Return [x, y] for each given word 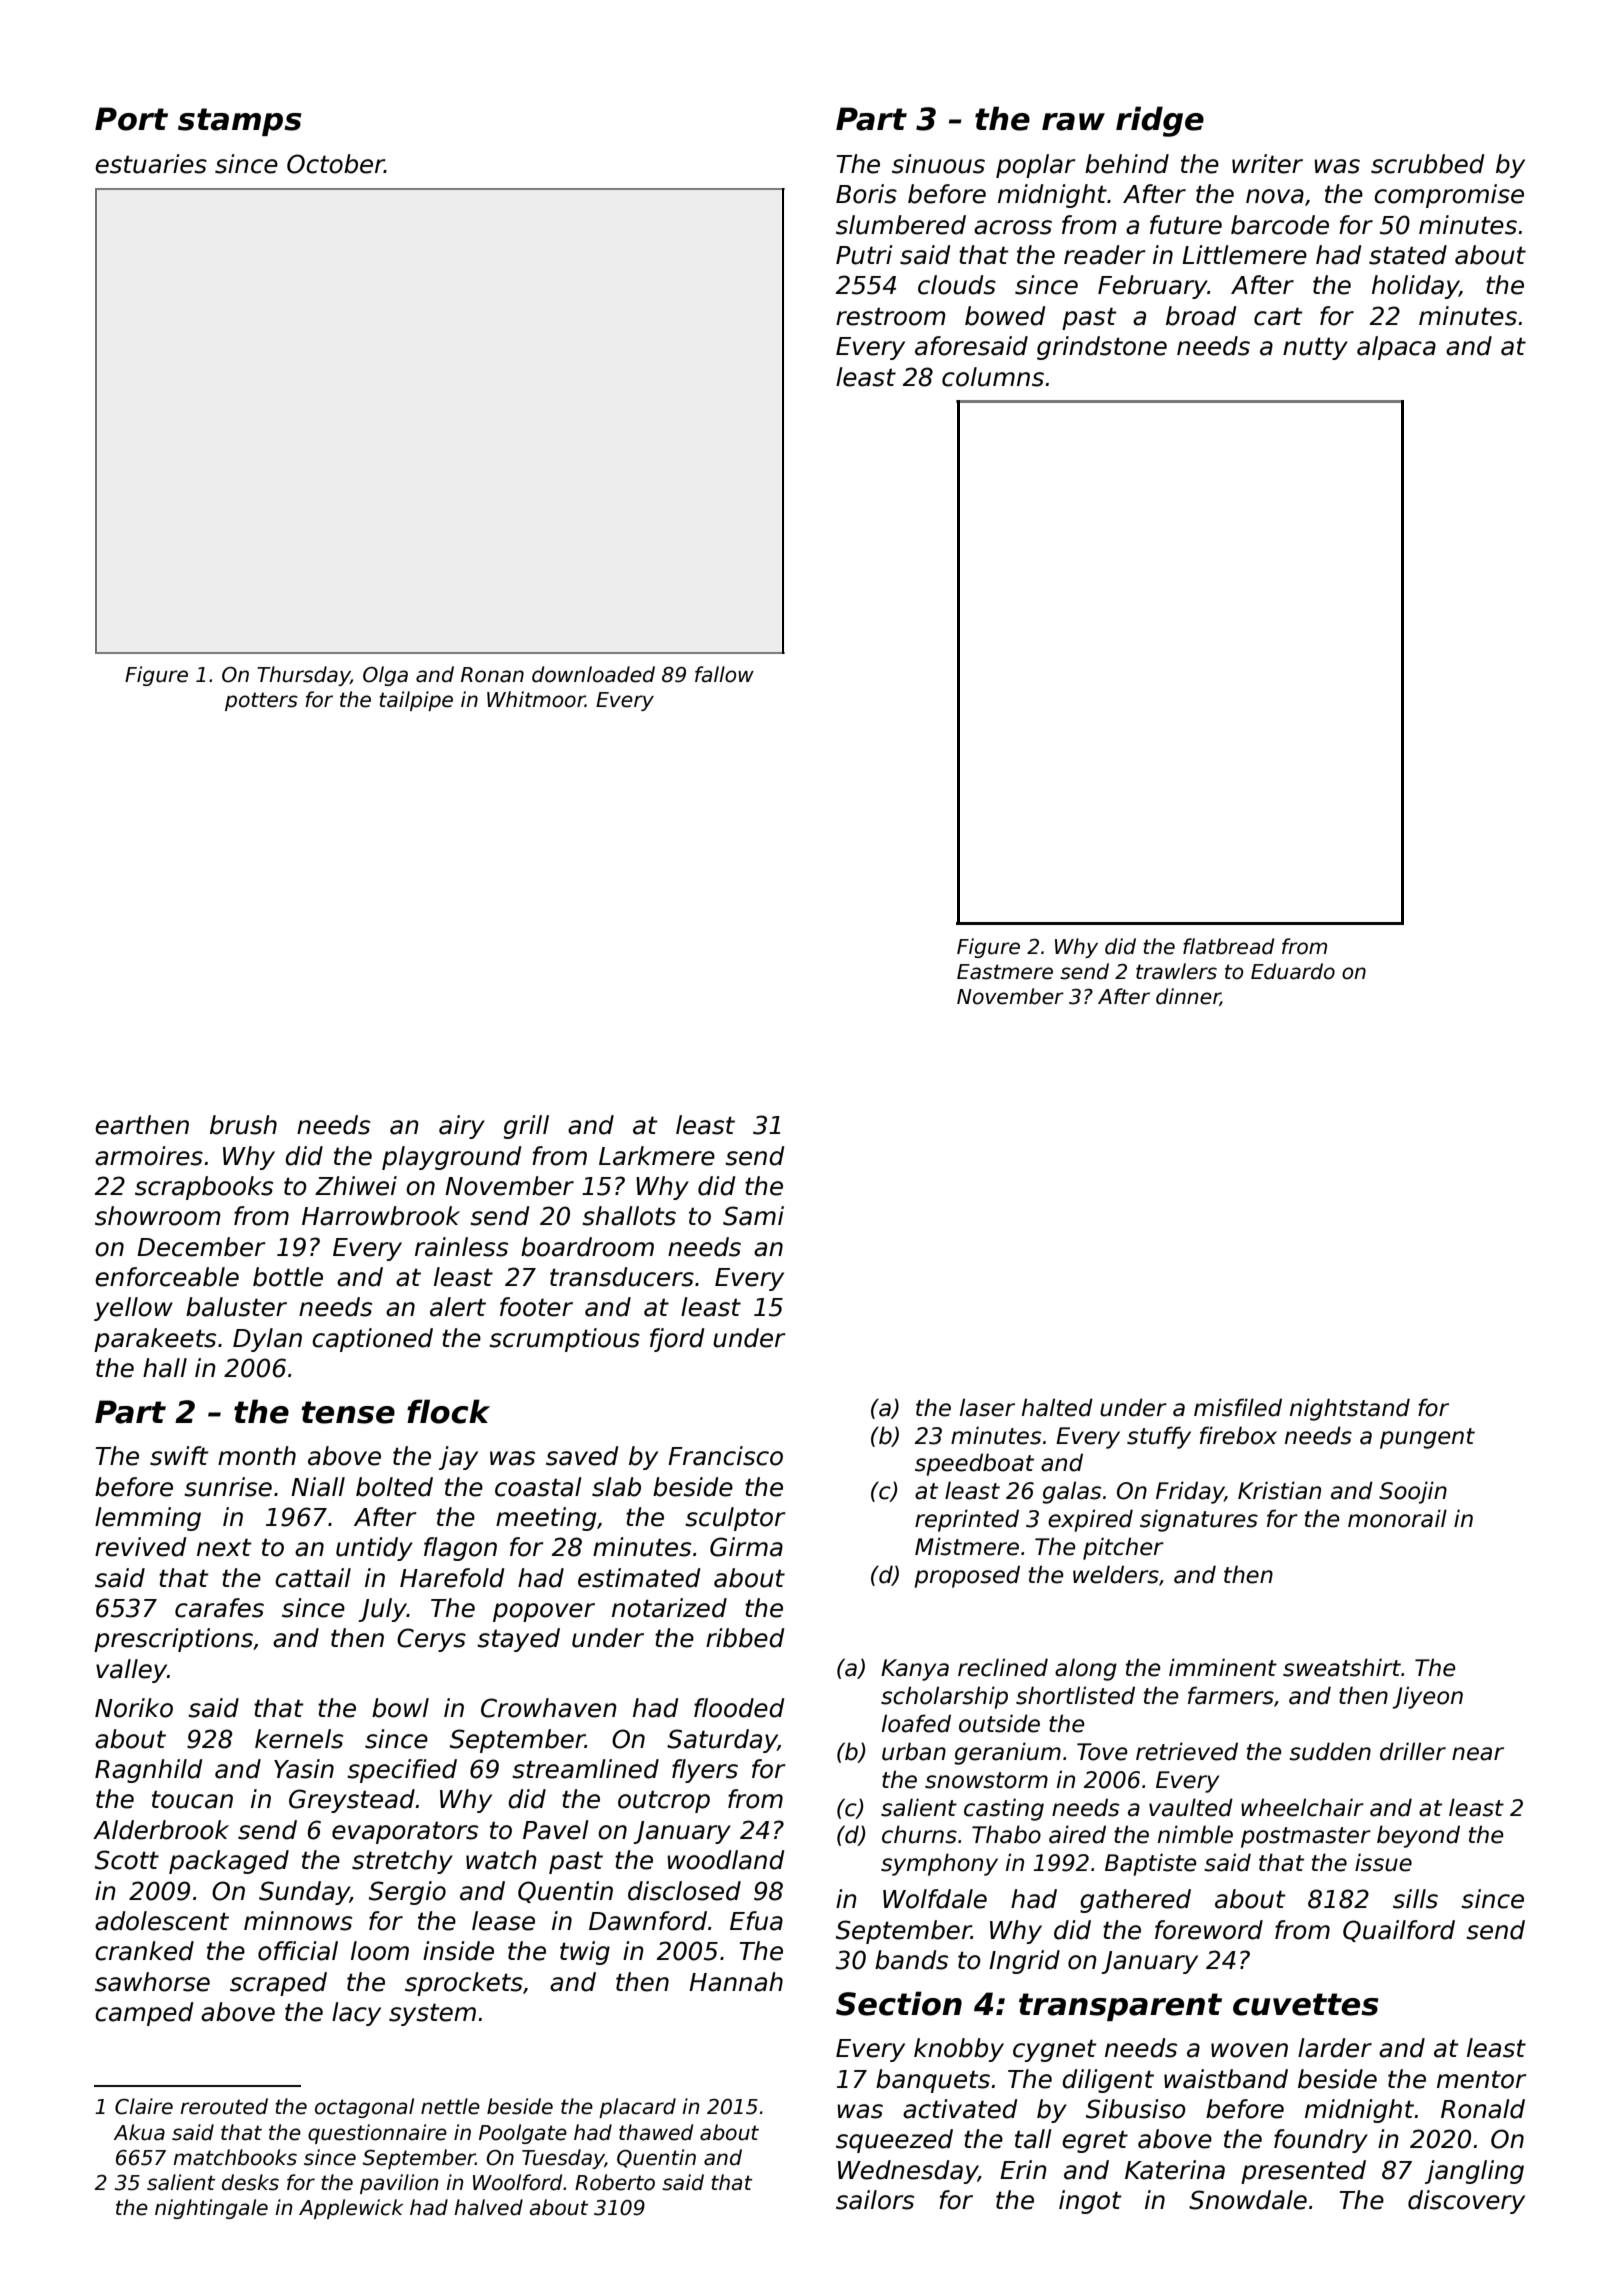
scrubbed [1428, 164]
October [336, 164]
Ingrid [1024, 1962]
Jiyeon [1428, 1697]
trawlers [1176, 971]
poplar [1036, 166]
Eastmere [1005, 972]
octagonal [364, 2108]
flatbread [1228, 946]
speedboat [974, 1464]
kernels [299, 1739]
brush [243, 1125]
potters [261, 701]
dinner [1188, 997]
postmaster [1306, 1837]
